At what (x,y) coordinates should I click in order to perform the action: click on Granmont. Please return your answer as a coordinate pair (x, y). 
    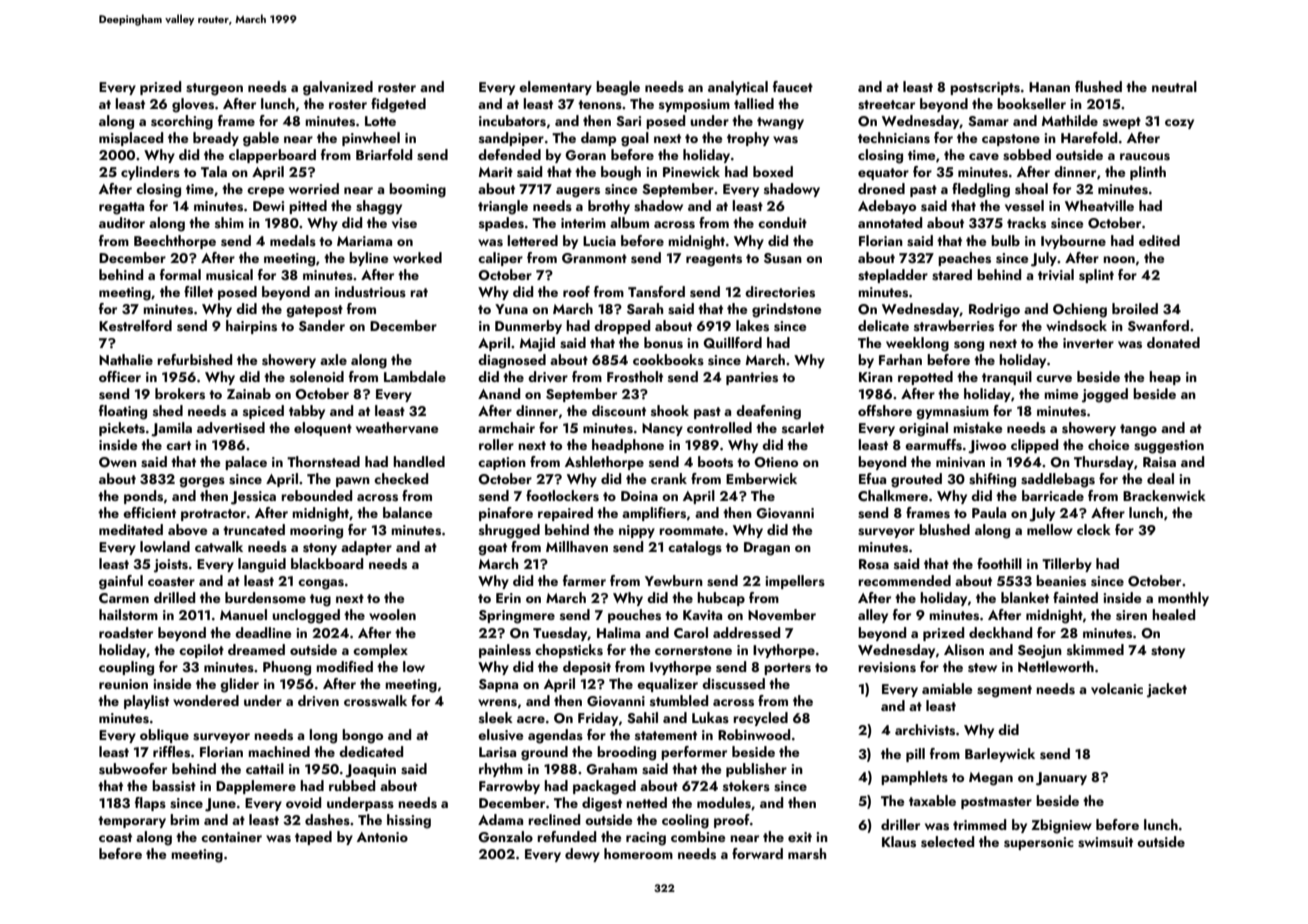
    Looking at the image, I should click on (594, 258).
